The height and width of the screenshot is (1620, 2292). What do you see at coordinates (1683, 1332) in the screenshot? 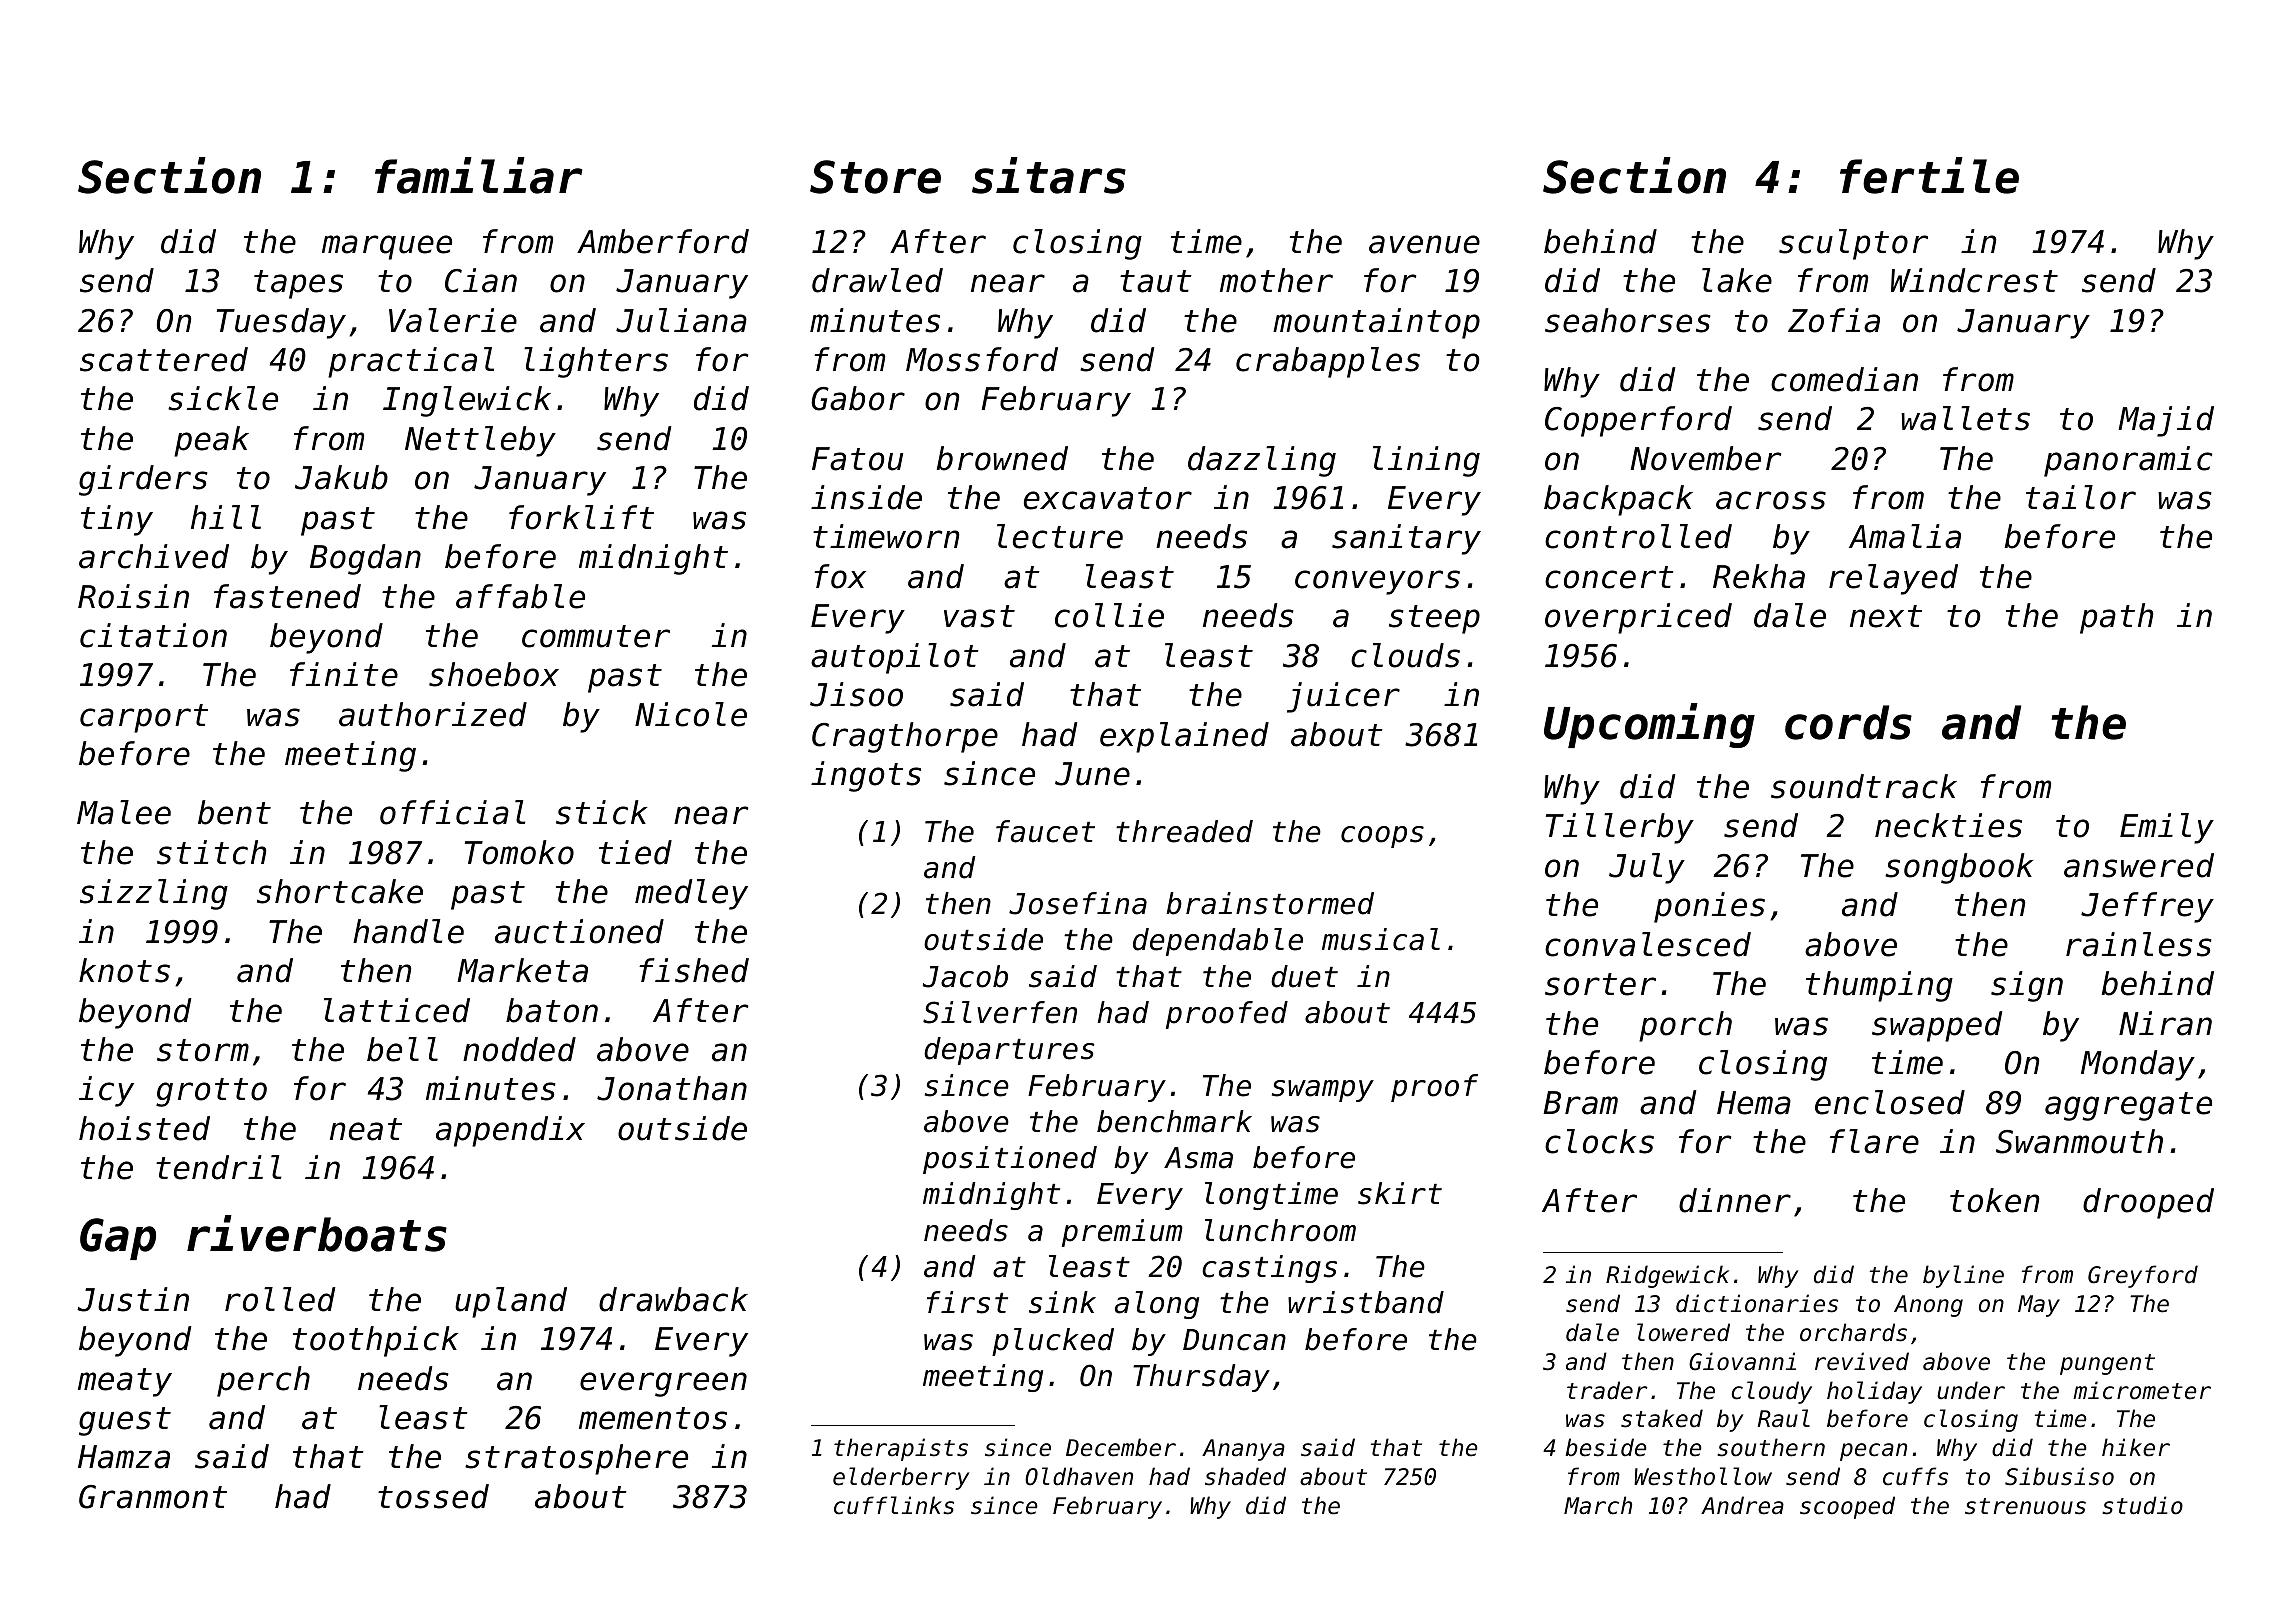
I see `lowered` at bounding box center [1683, 1332].
